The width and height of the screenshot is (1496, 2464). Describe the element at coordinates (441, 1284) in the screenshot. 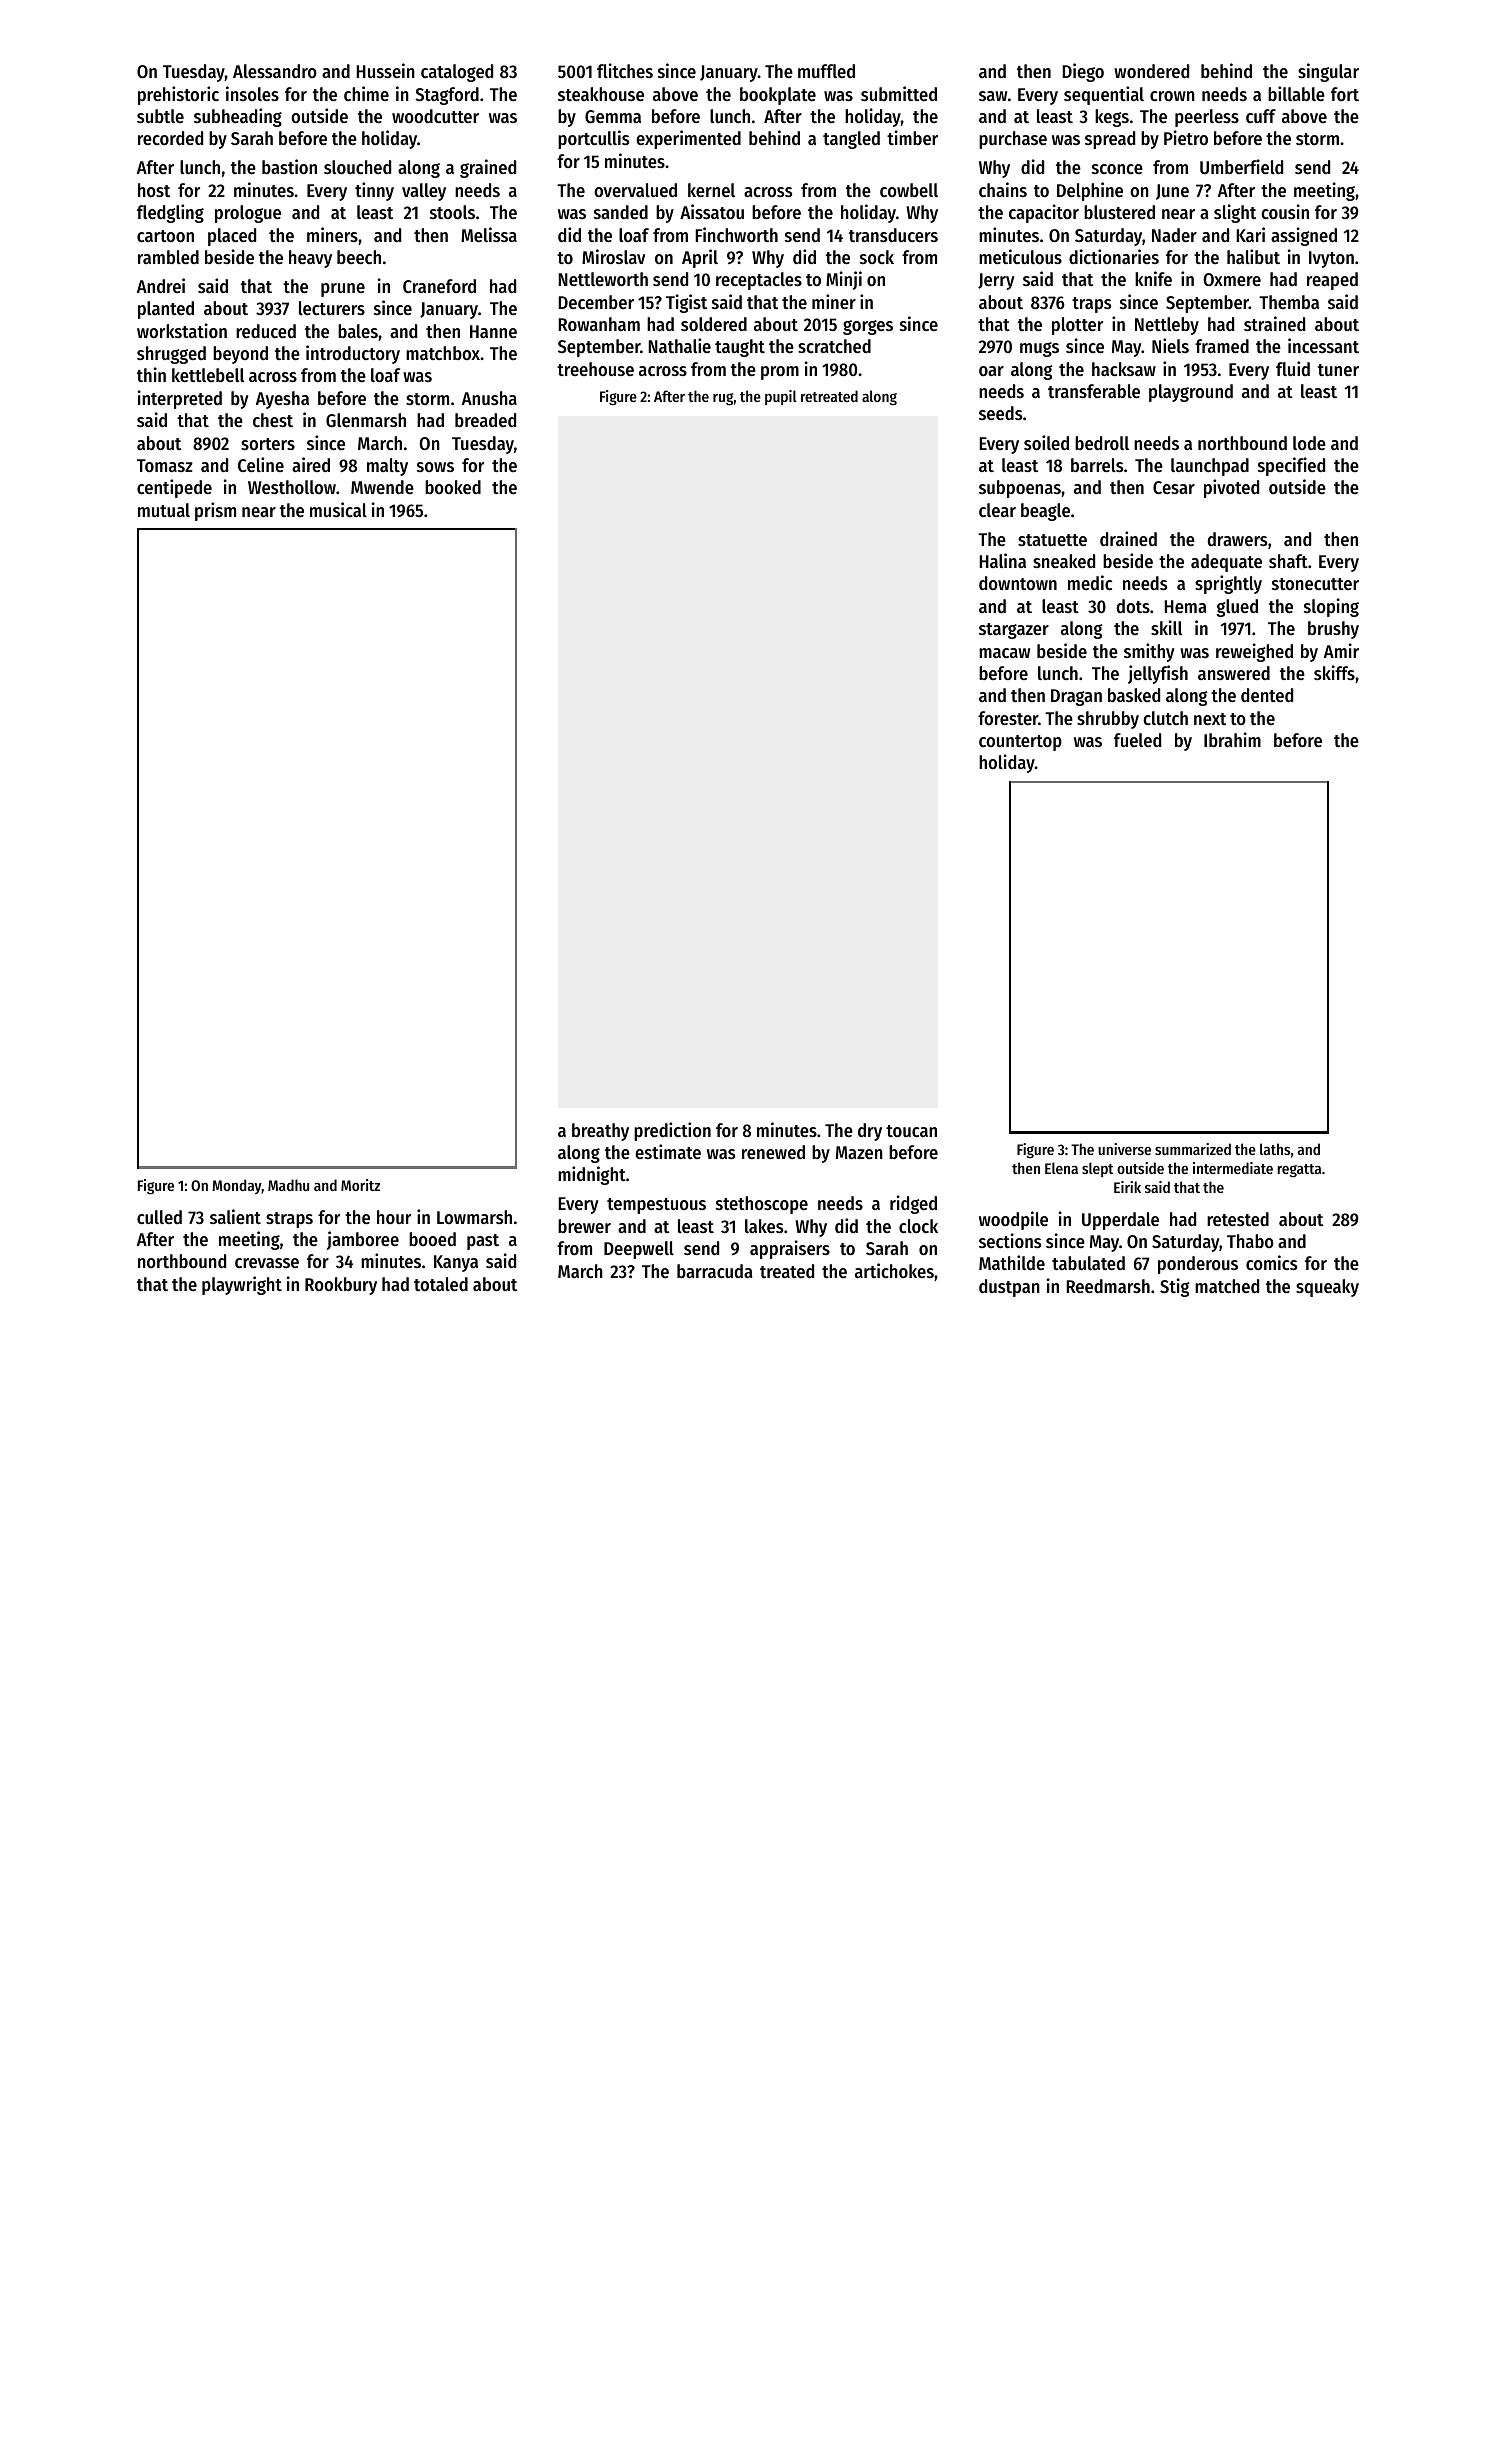

I see `totaled` at that location.
